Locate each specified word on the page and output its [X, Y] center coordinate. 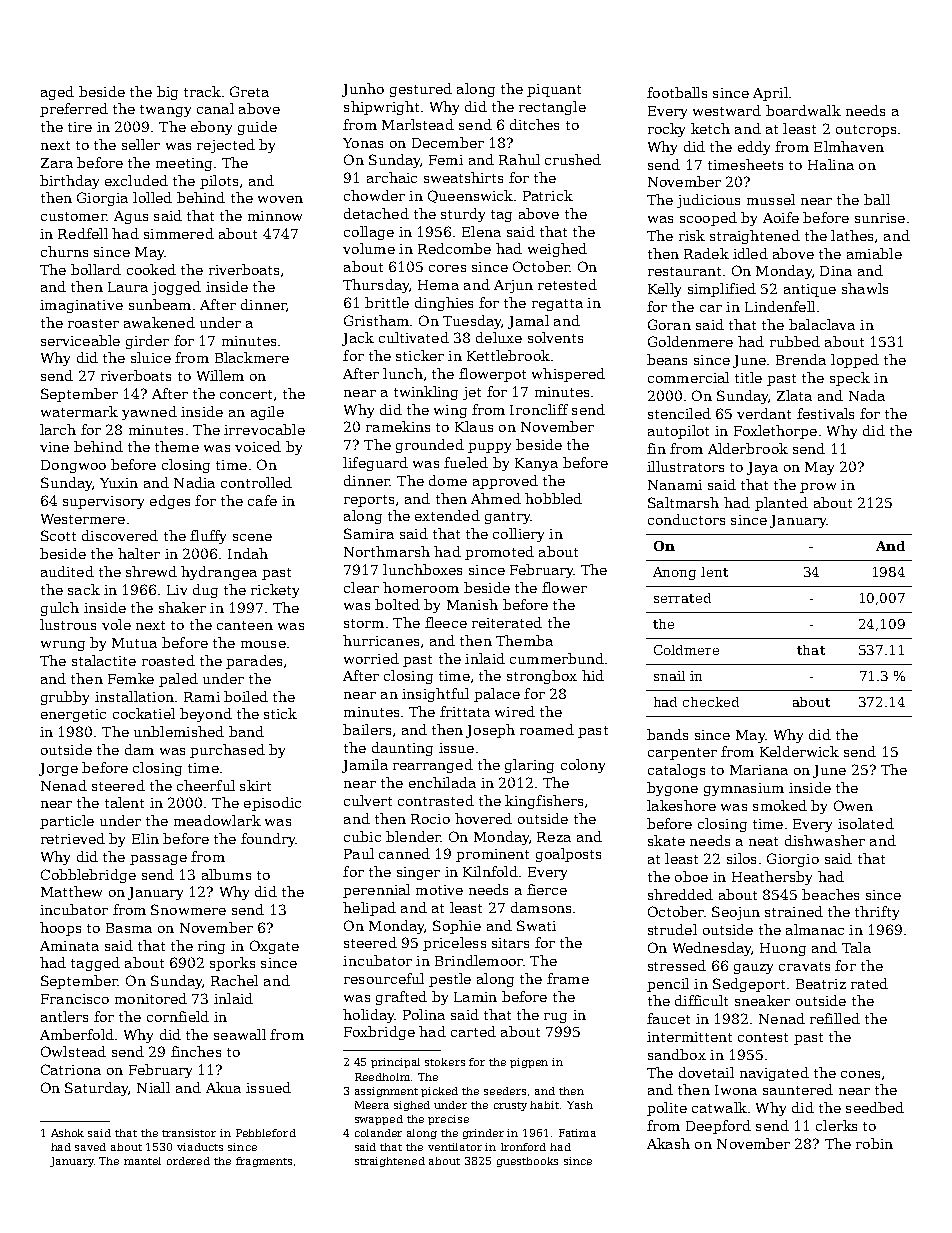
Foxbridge [379, 1033]
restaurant [684, 271]
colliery [518, 535]
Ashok [67, 1133]
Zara [57, 163]
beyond [206, 715]
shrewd [151, 571]
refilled [835, 1018]
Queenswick [470, 196]
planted [781, 504]
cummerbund [557, 658]
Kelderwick [799, 751]
